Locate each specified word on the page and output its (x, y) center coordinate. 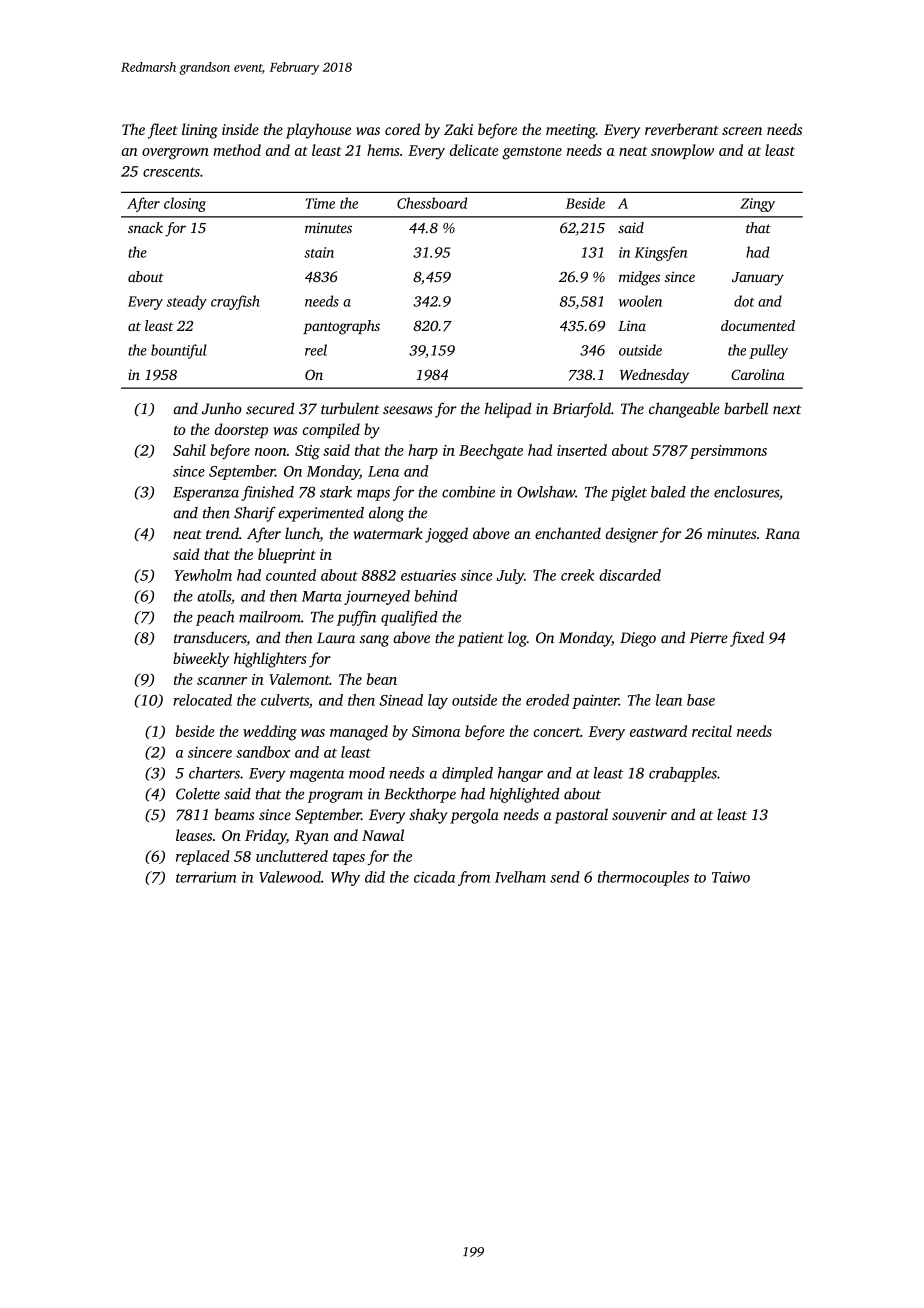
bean (382, 679)
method (237, 150)
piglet (629, 493)
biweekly (201, 660)
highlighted (525, 795)
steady (187, 302)
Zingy (757, 205)
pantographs (341, 327)
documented (758, 325)
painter (595, 702)
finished (268, 493)
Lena (383, 471)
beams (235, 814)
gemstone (532, 153)
